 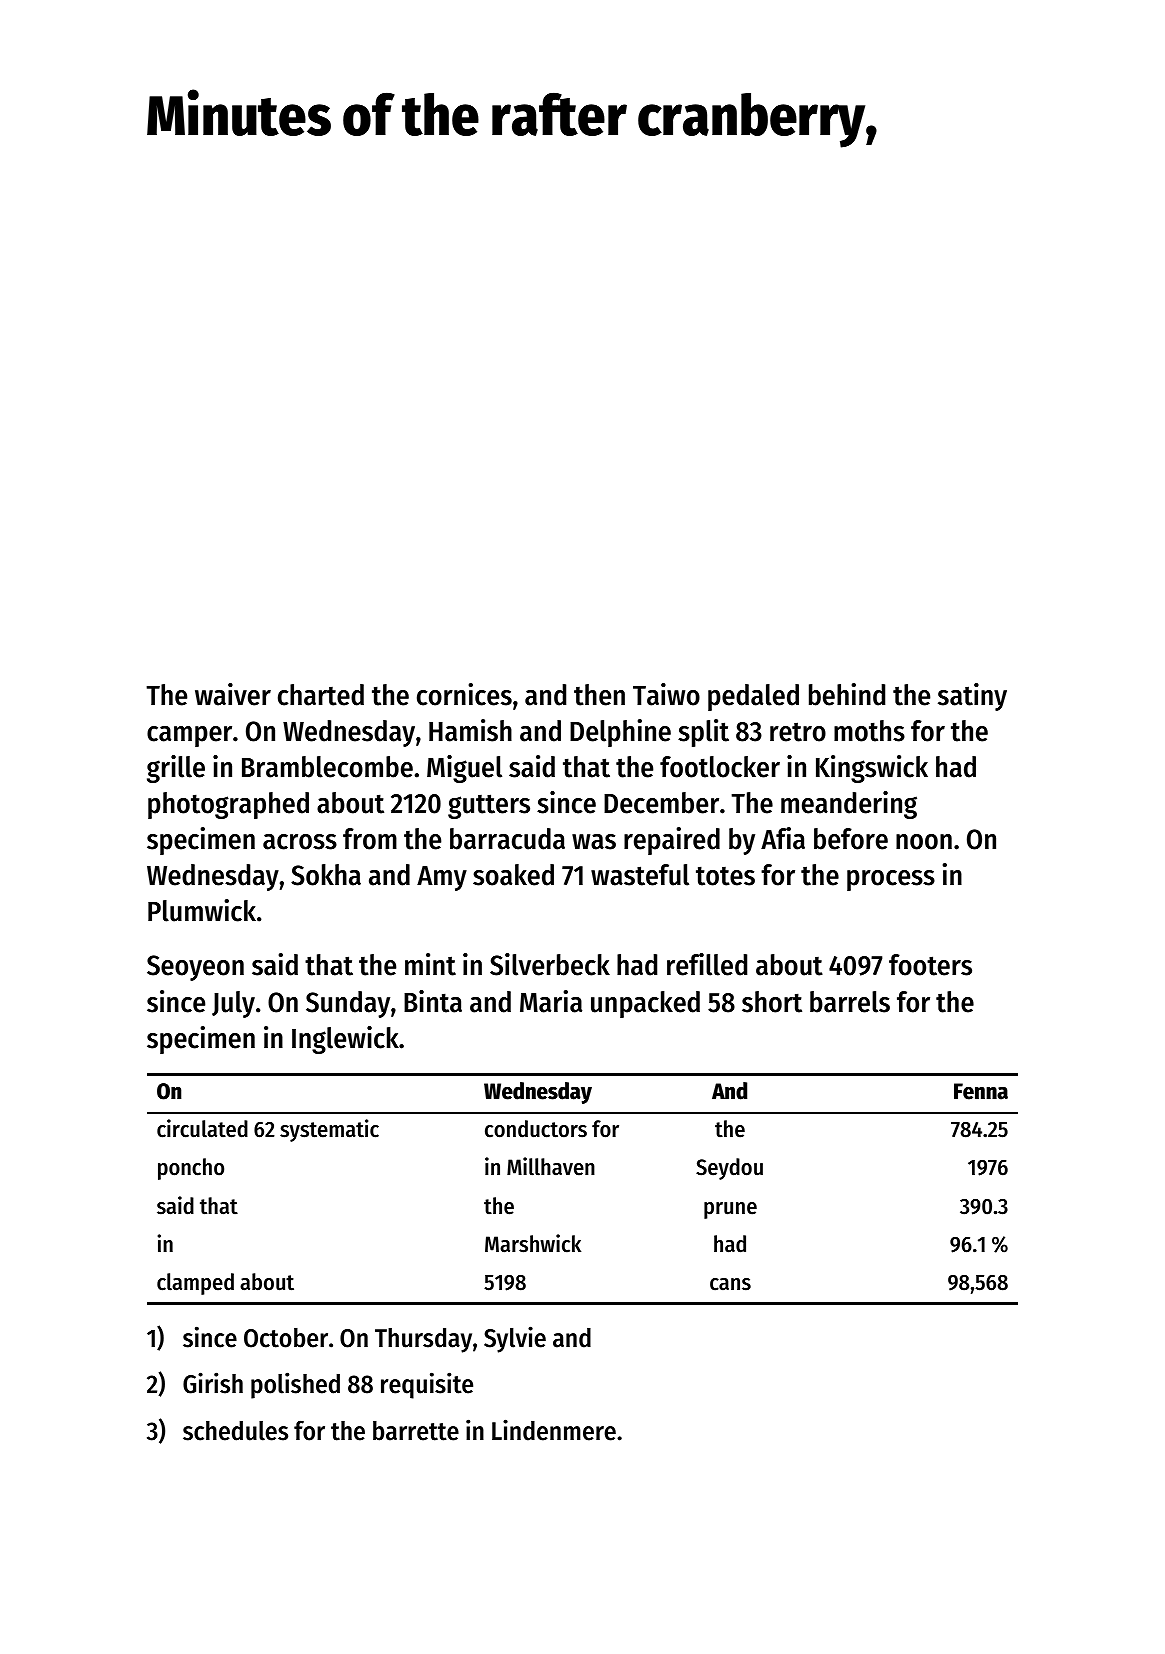 I want to click on Lindenmere, so click(x=554, y=1430).
